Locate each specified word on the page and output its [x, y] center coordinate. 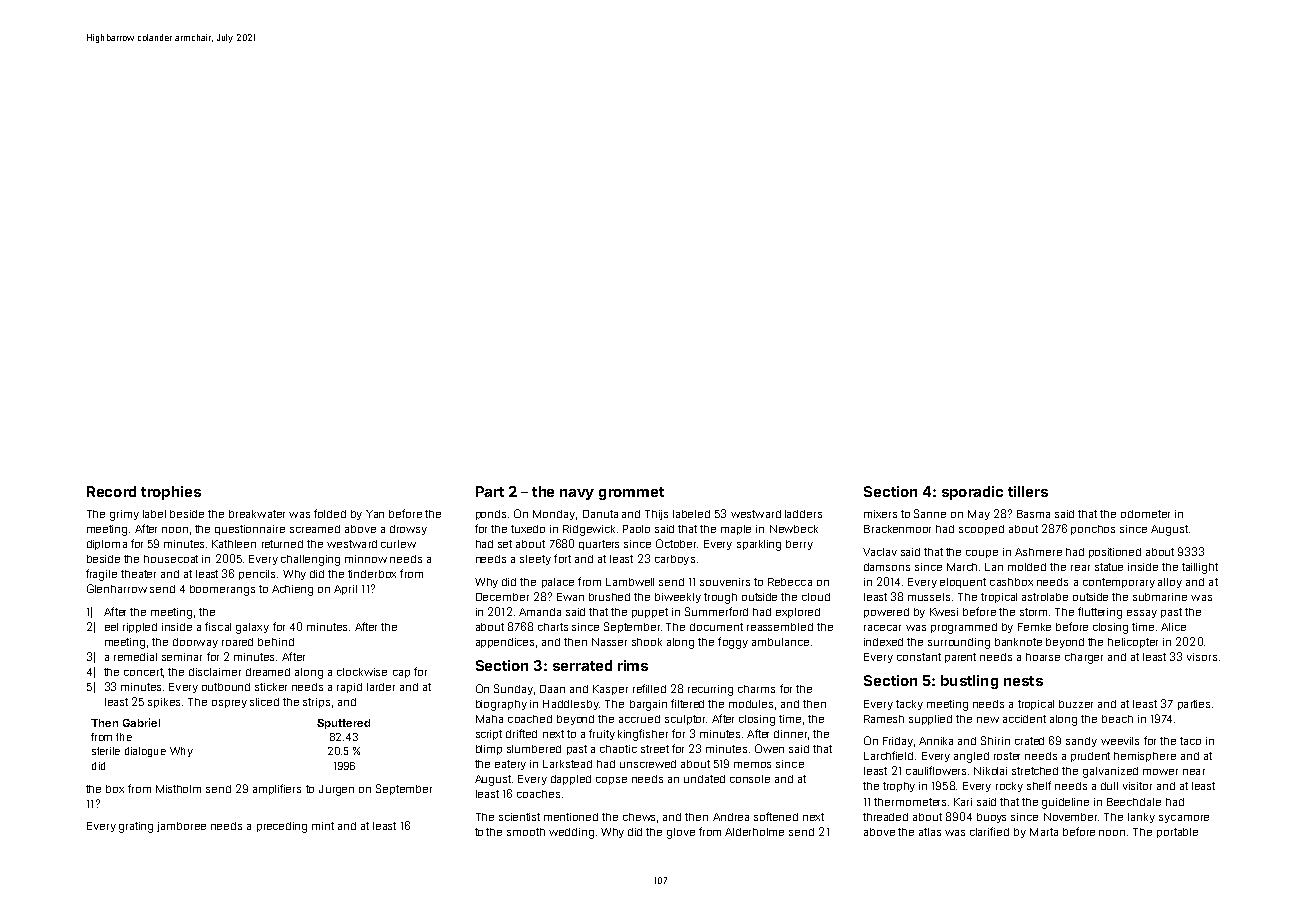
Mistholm [178, 789]
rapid [349, 688]
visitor [1137, 786]
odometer [1145, 514]
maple [736, 530]
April [345, 590]
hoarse [1043, 657]
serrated [582, 665]
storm [1033, 612]
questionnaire [250, 530]
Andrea [731, 817]
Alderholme [754, 832]
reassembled [780, 627]
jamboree [181, 827]
